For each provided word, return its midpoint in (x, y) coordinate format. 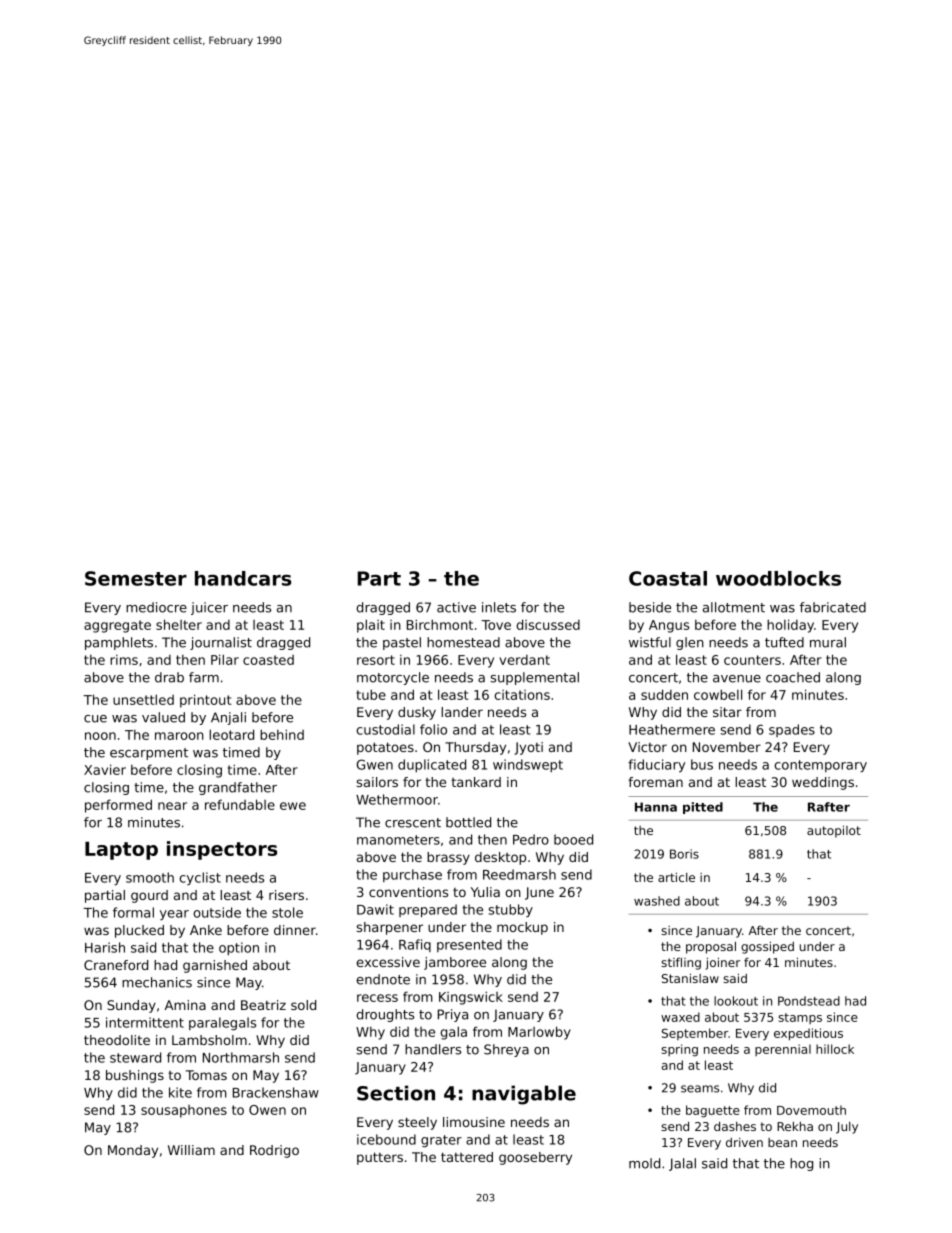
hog (801, 1164)
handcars (243, 578)
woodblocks (778, 578)
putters (380, 1158)
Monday (133, 1151)
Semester (136, 578)
